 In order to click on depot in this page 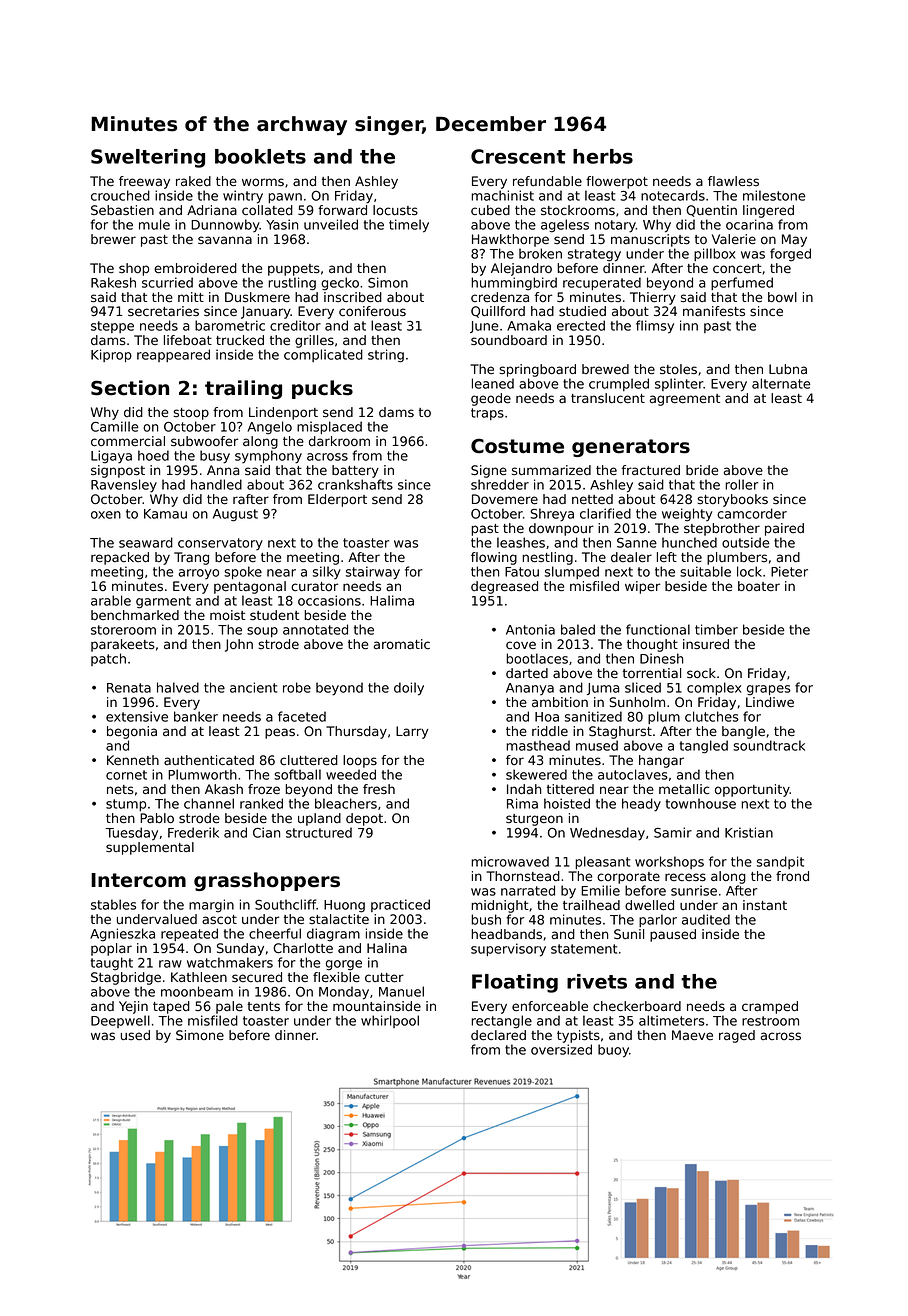, I will do `click(364, 819)`.
